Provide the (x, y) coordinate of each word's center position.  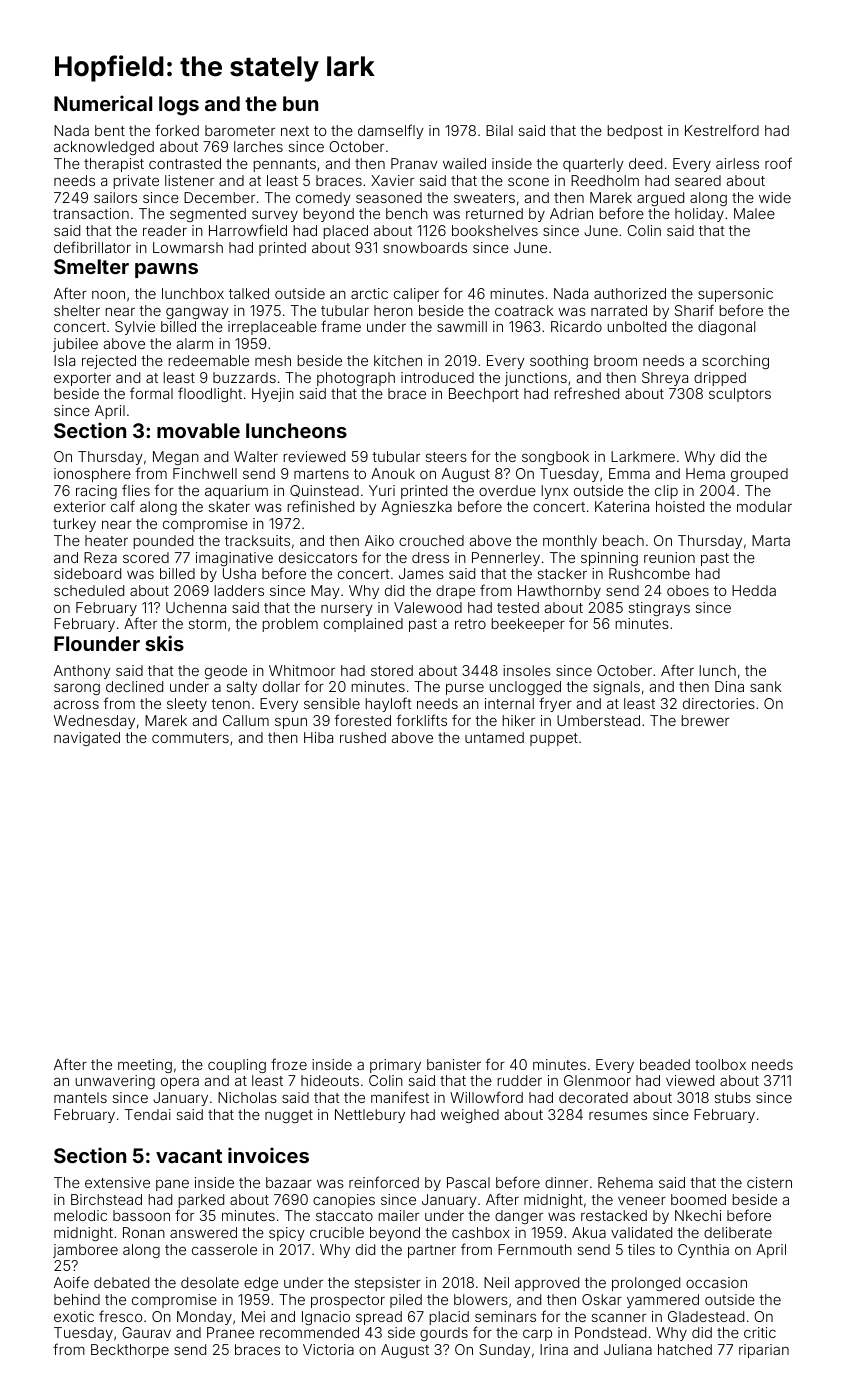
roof (778, 163)
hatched (685, 1349)
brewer (705, 720)
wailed (464, 163)
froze (289, 1064)
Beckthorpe (130, 1351)
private (136, 182)
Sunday (504, 1351)
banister (454, 1064)
